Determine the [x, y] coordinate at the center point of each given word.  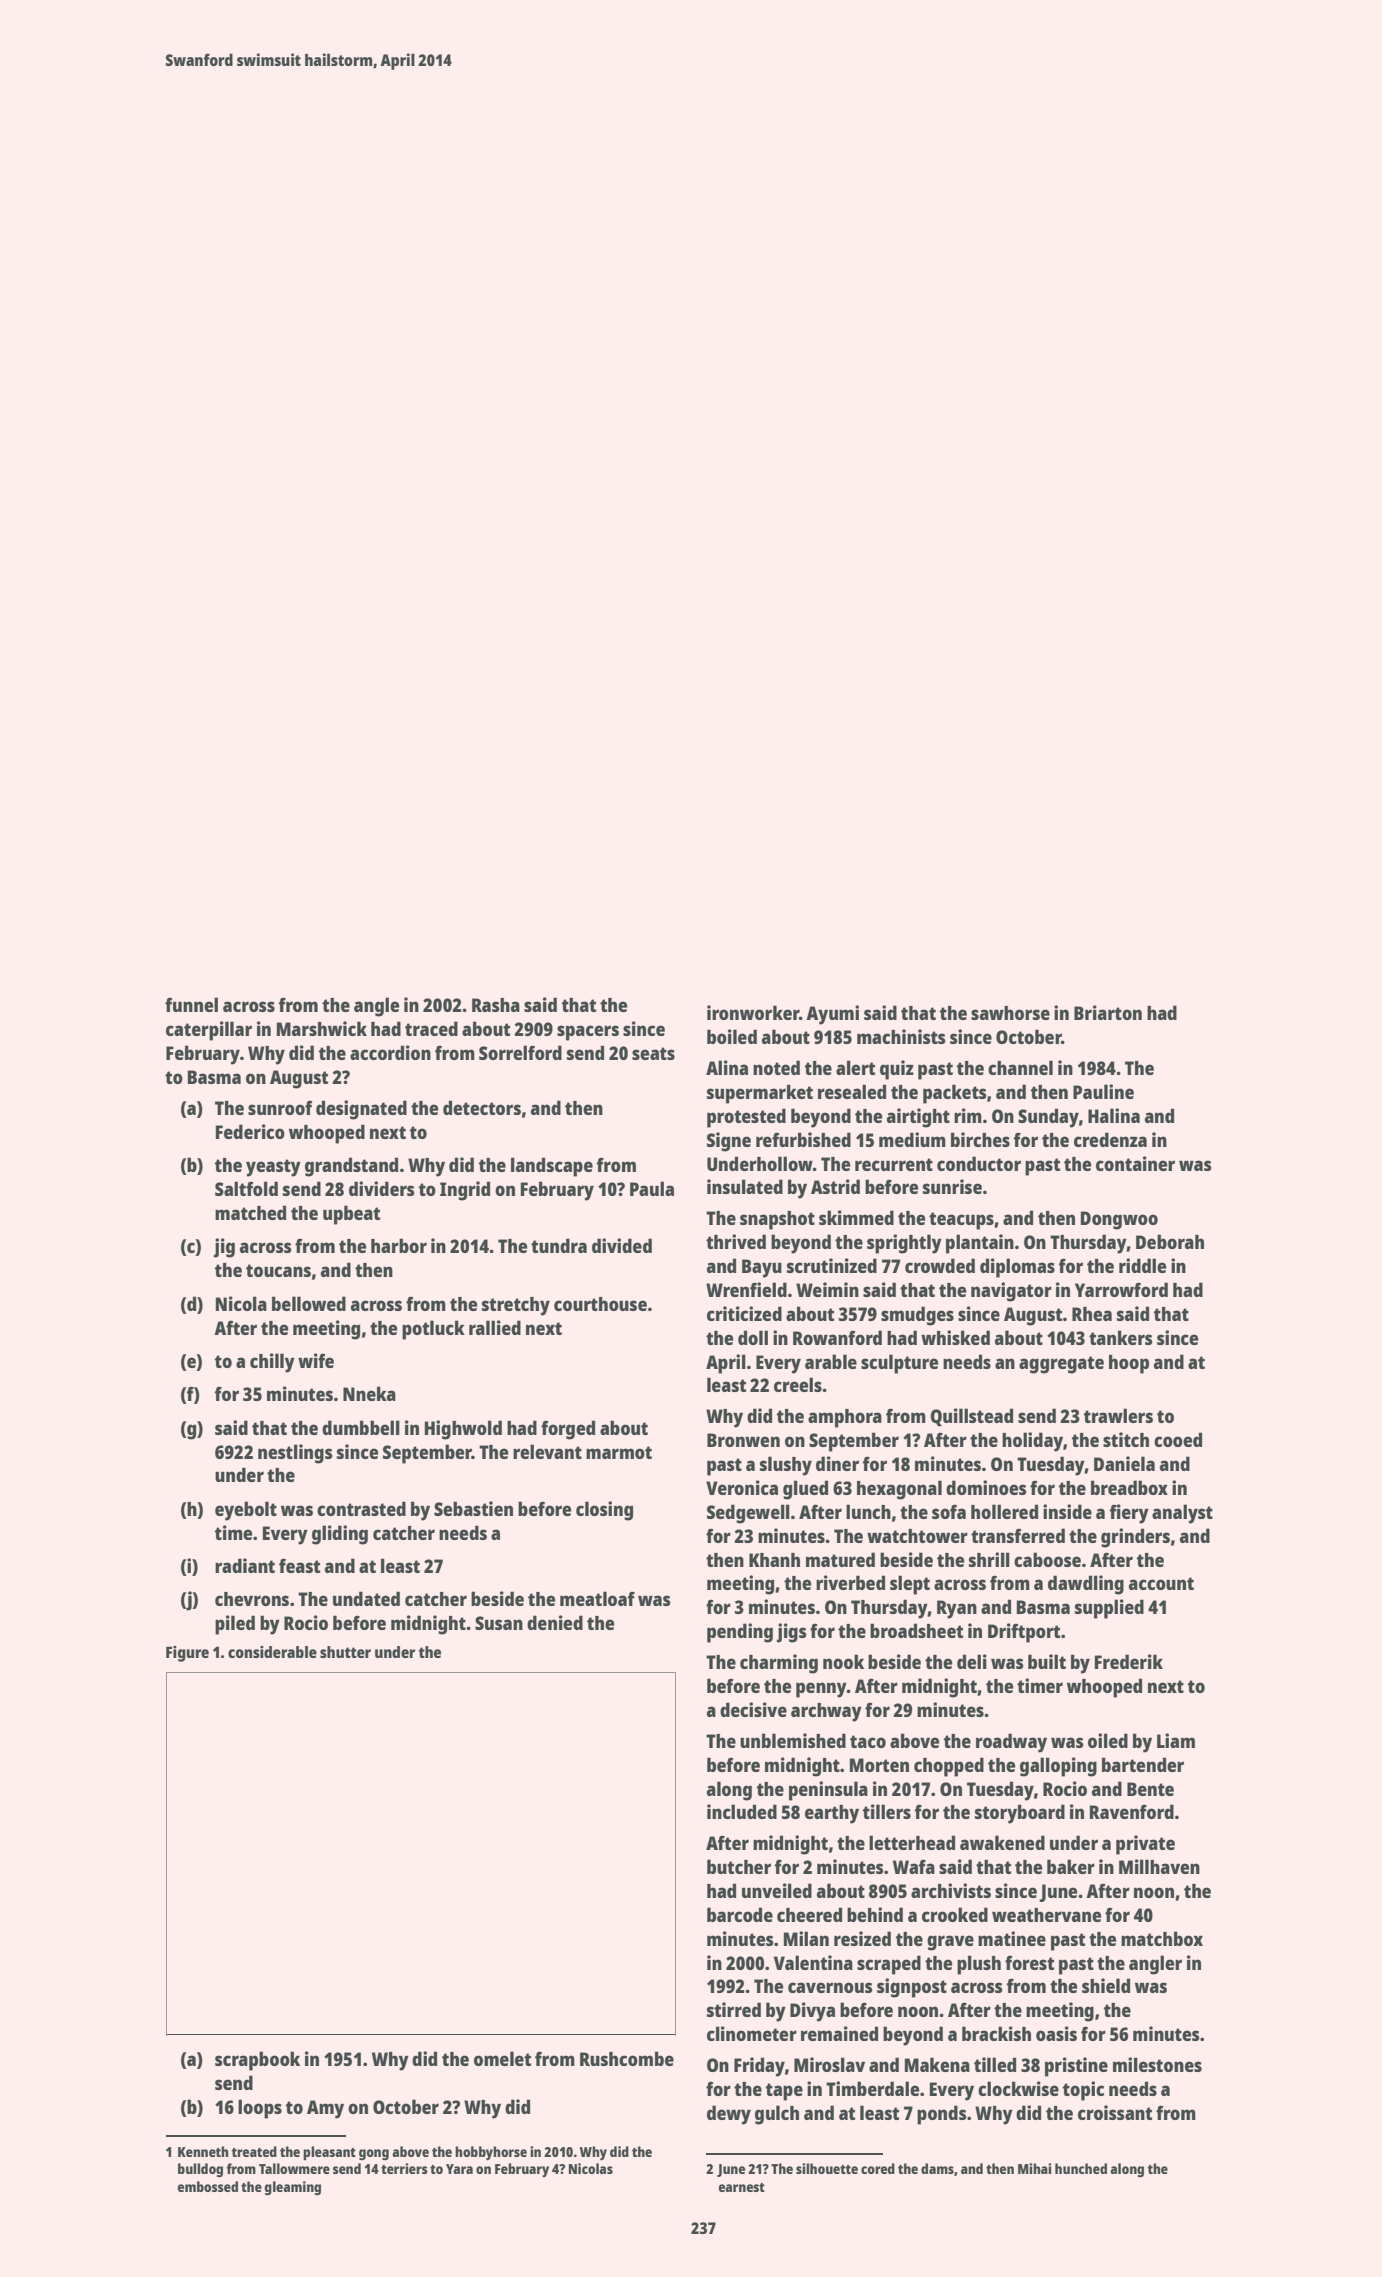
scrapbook [257, 2061]
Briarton [1108, 1012]
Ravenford [1132, 1811]
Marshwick [322, 1028]
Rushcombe [627, 2058]
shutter [345, 1652]
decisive [753, 1709]
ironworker [753, 1012]
